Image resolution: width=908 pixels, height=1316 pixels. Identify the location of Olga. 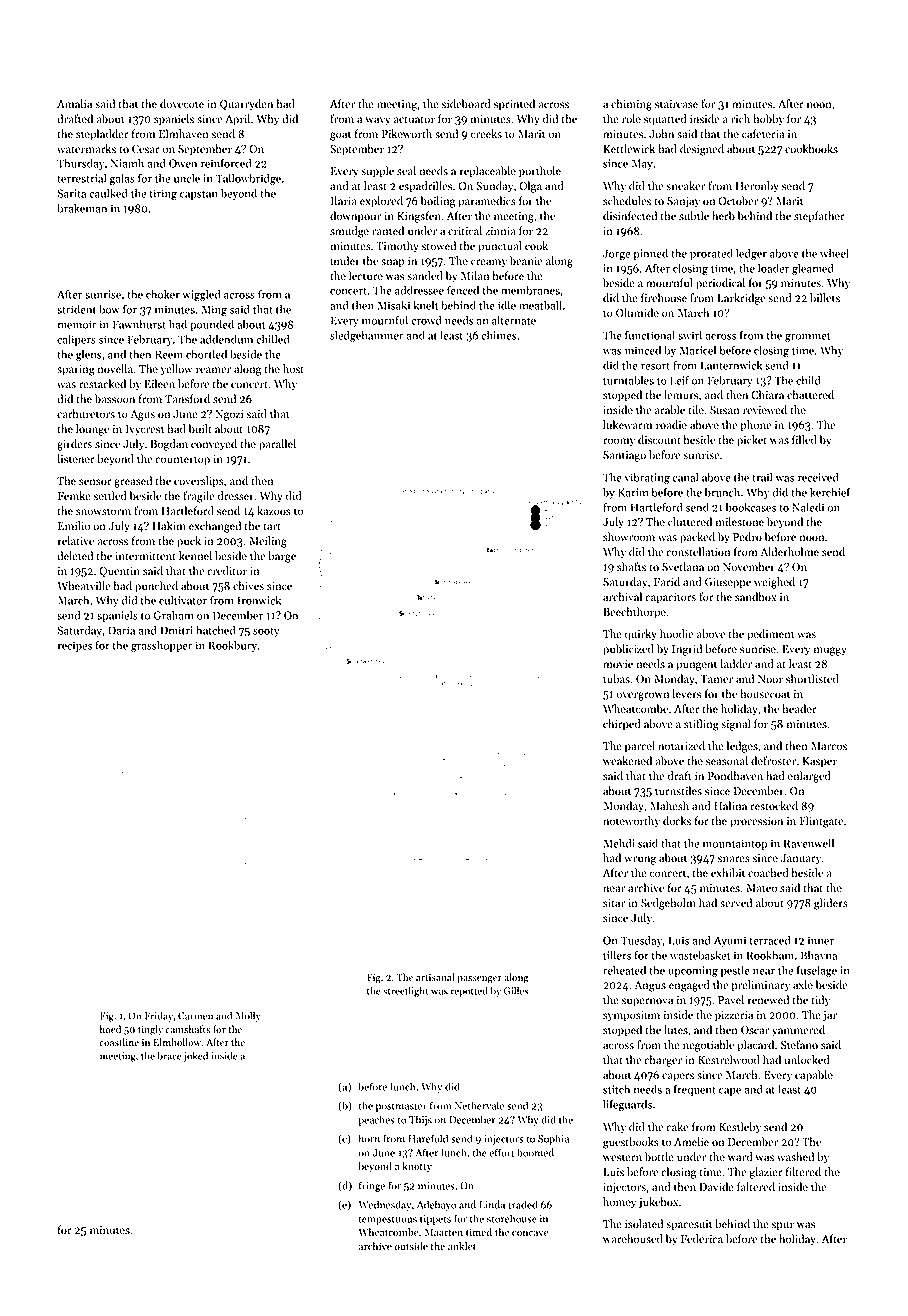
(530, 187).
